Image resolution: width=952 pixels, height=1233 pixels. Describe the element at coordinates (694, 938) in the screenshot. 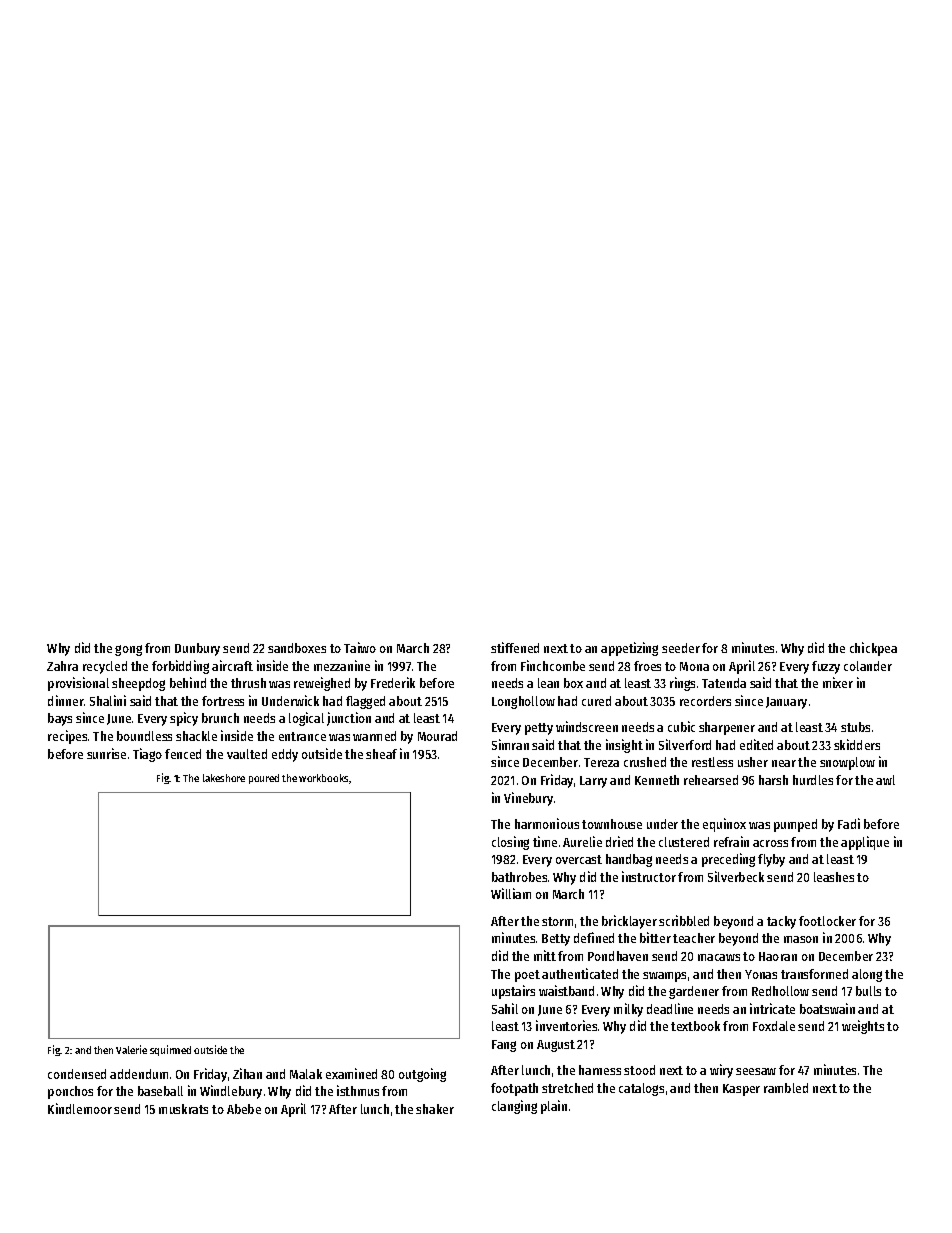

I see `teacher` at that location.
